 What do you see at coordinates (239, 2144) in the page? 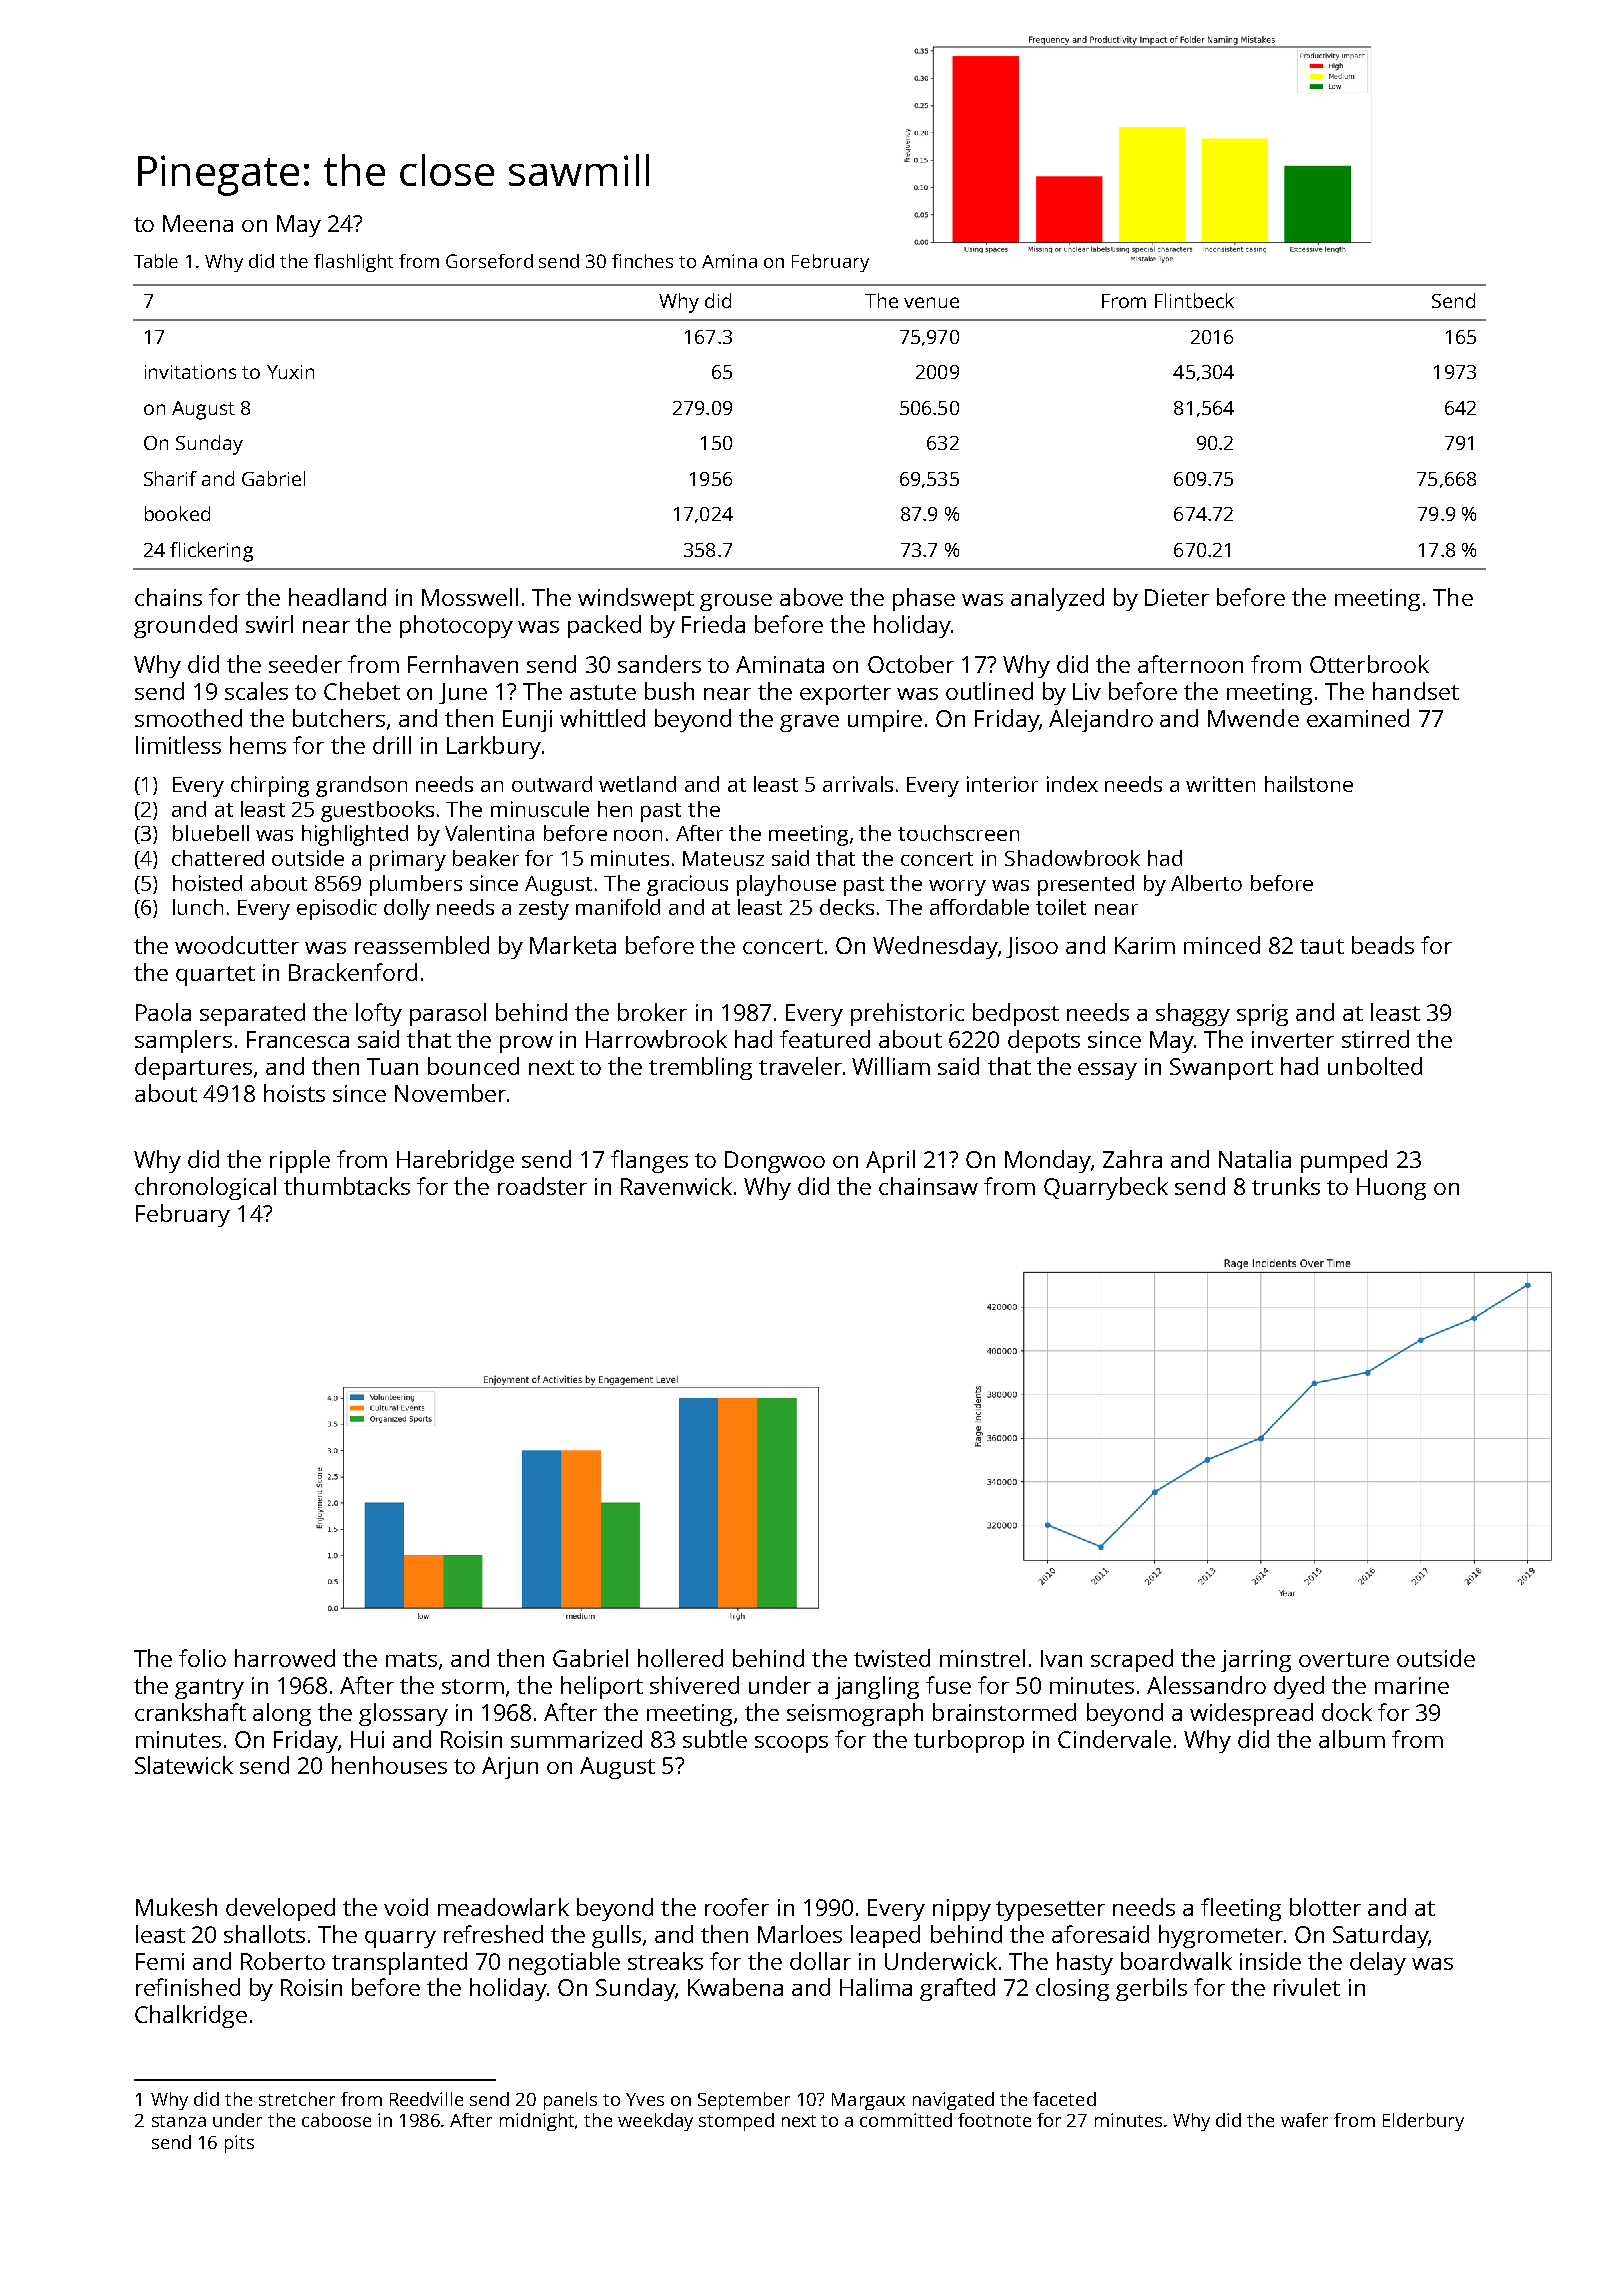
I see `pits` at bounding box center [239, 2144].
